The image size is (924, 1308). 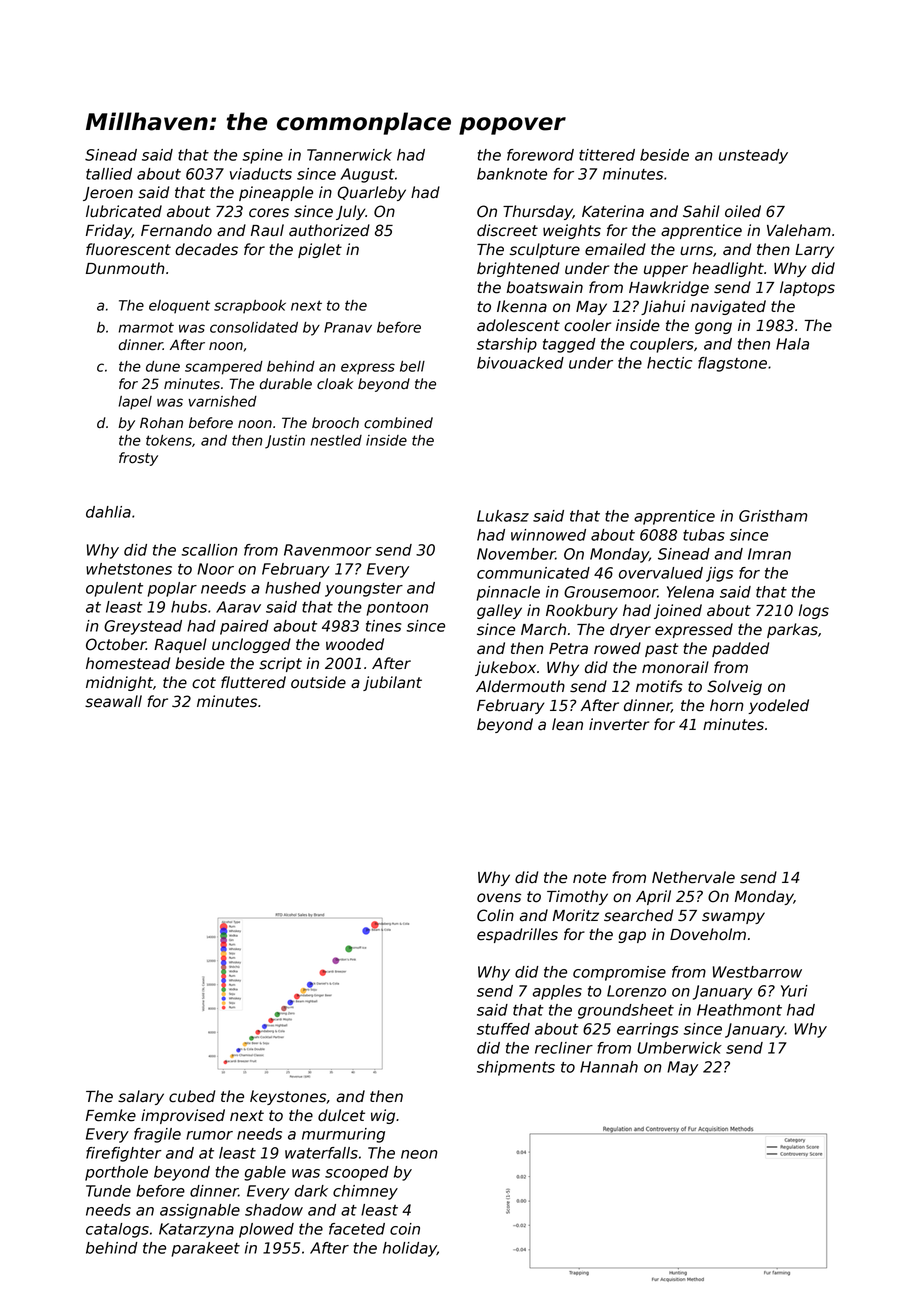 I want to click on flagstone, so click(x=732, y=364).
